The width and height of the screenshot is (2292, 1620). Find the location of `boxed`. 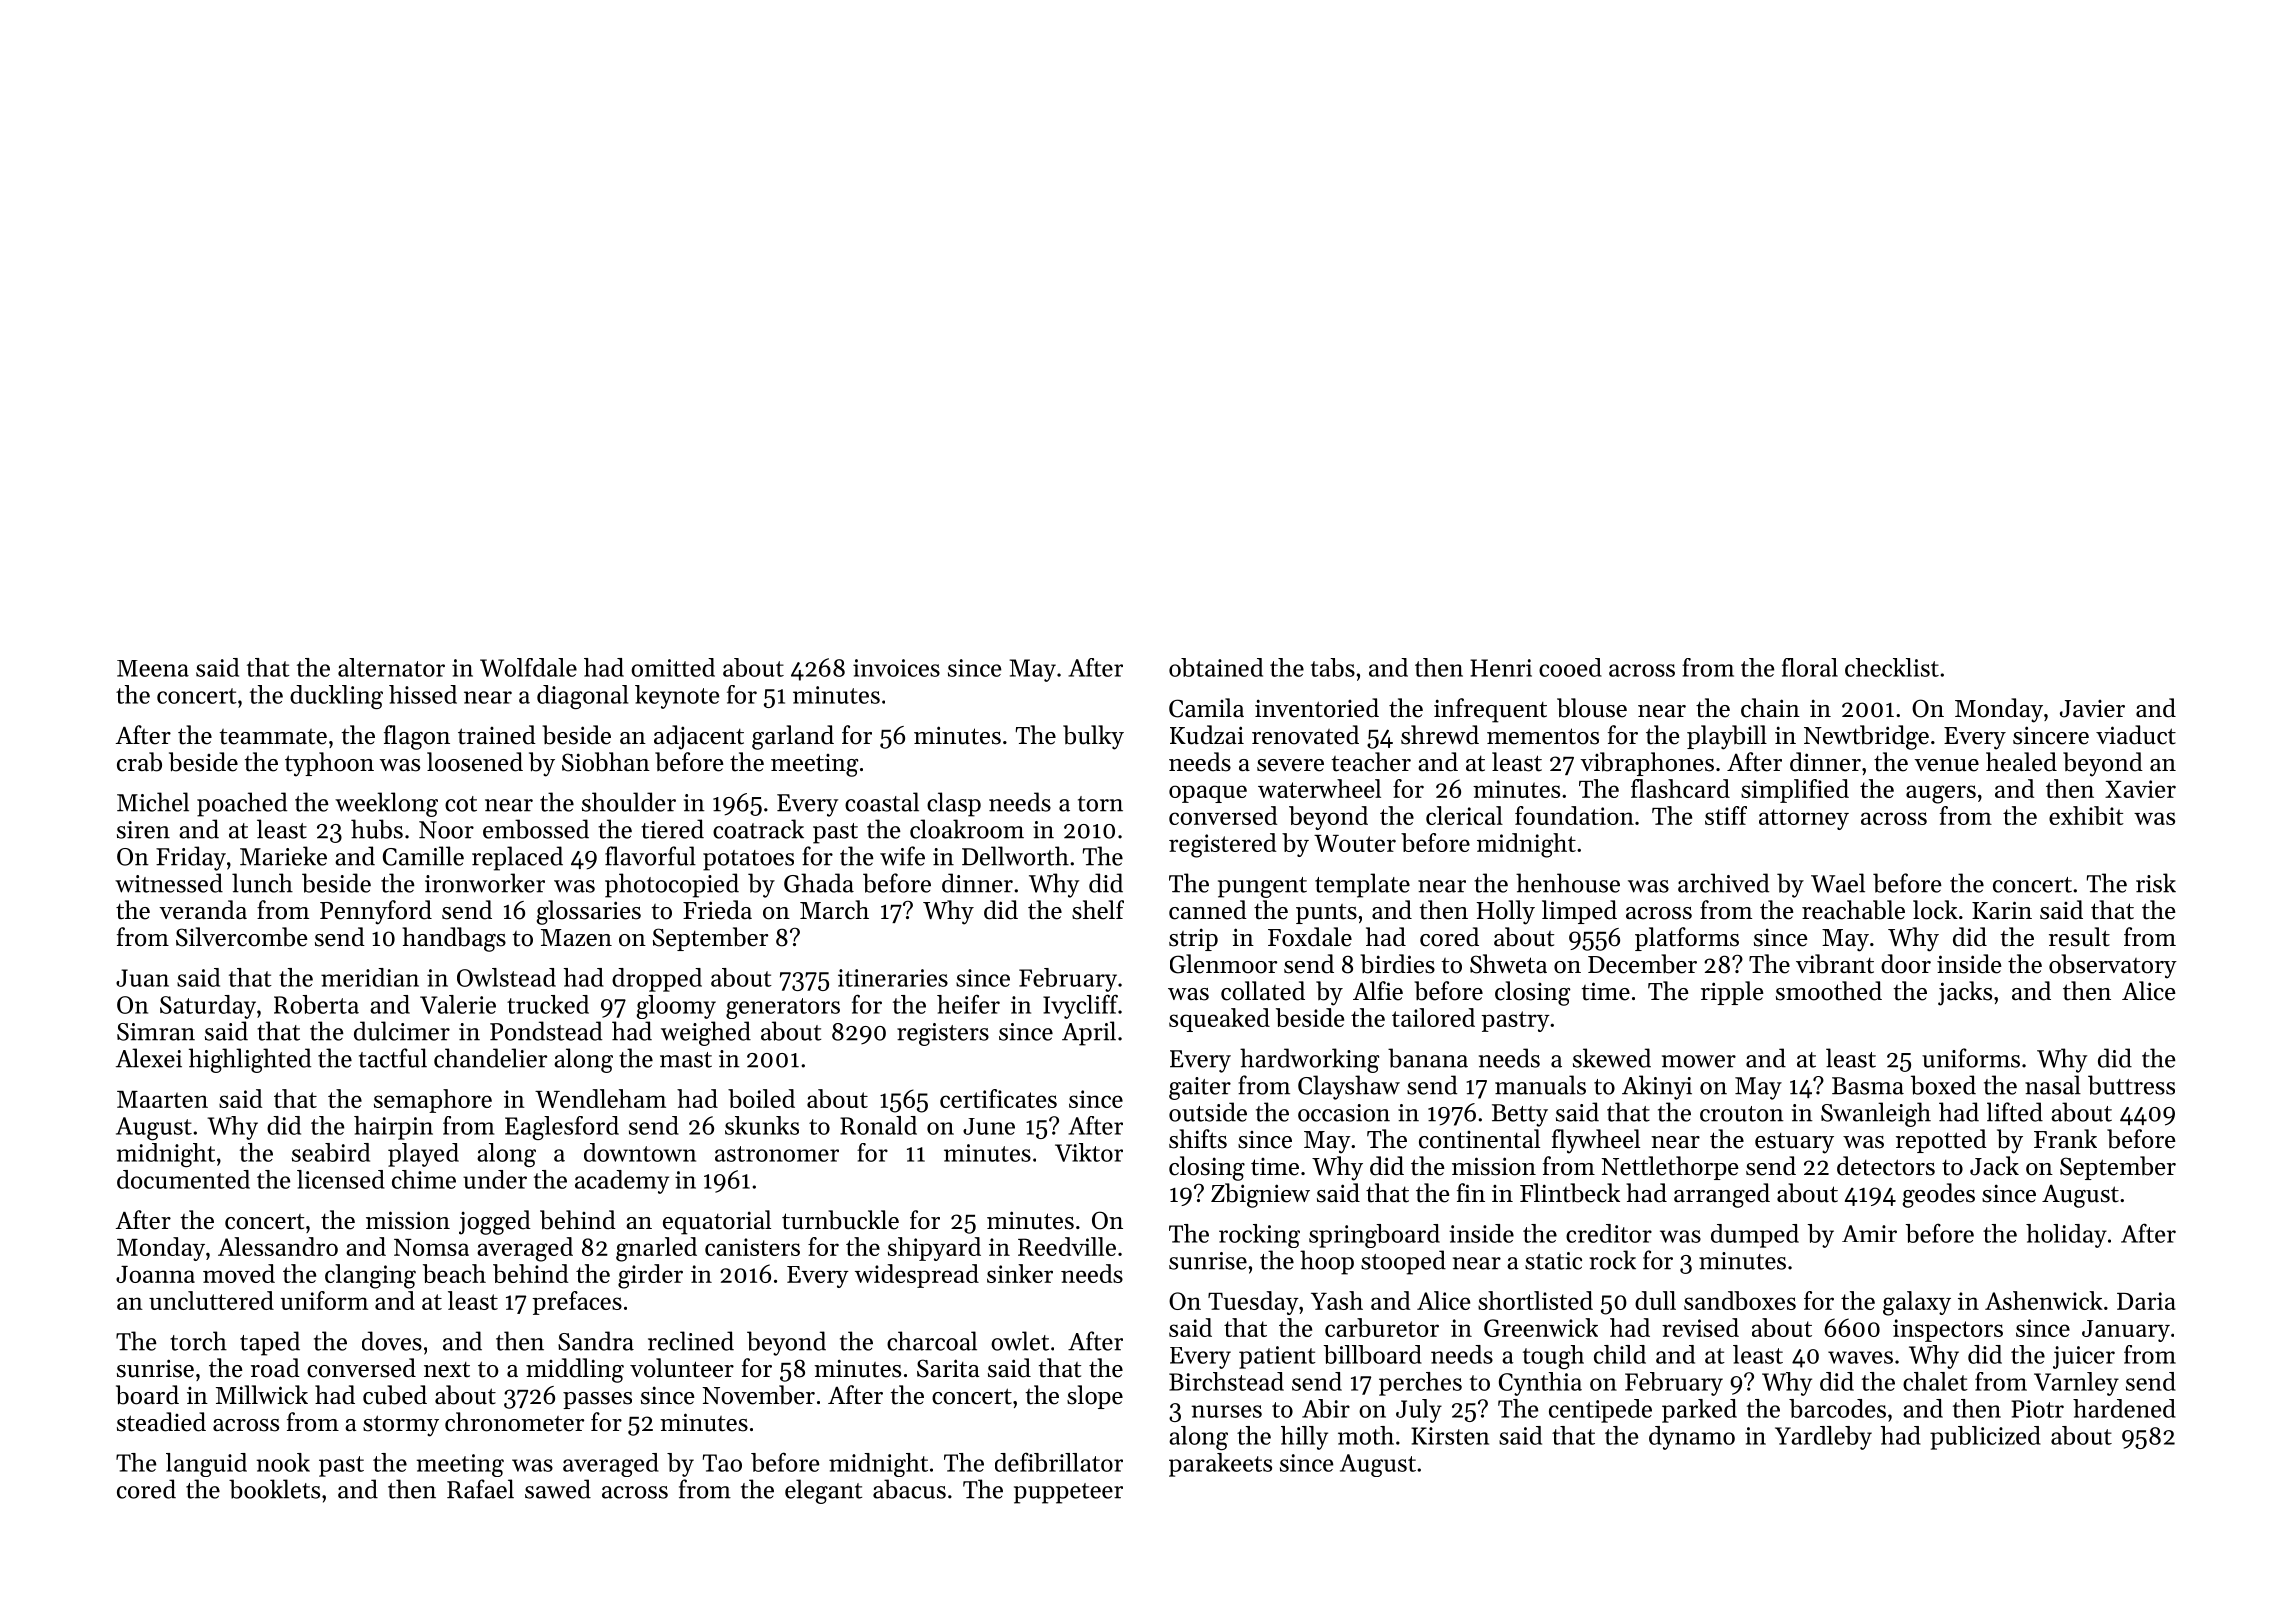

boxed is located at coordinates (1943, 1085).
